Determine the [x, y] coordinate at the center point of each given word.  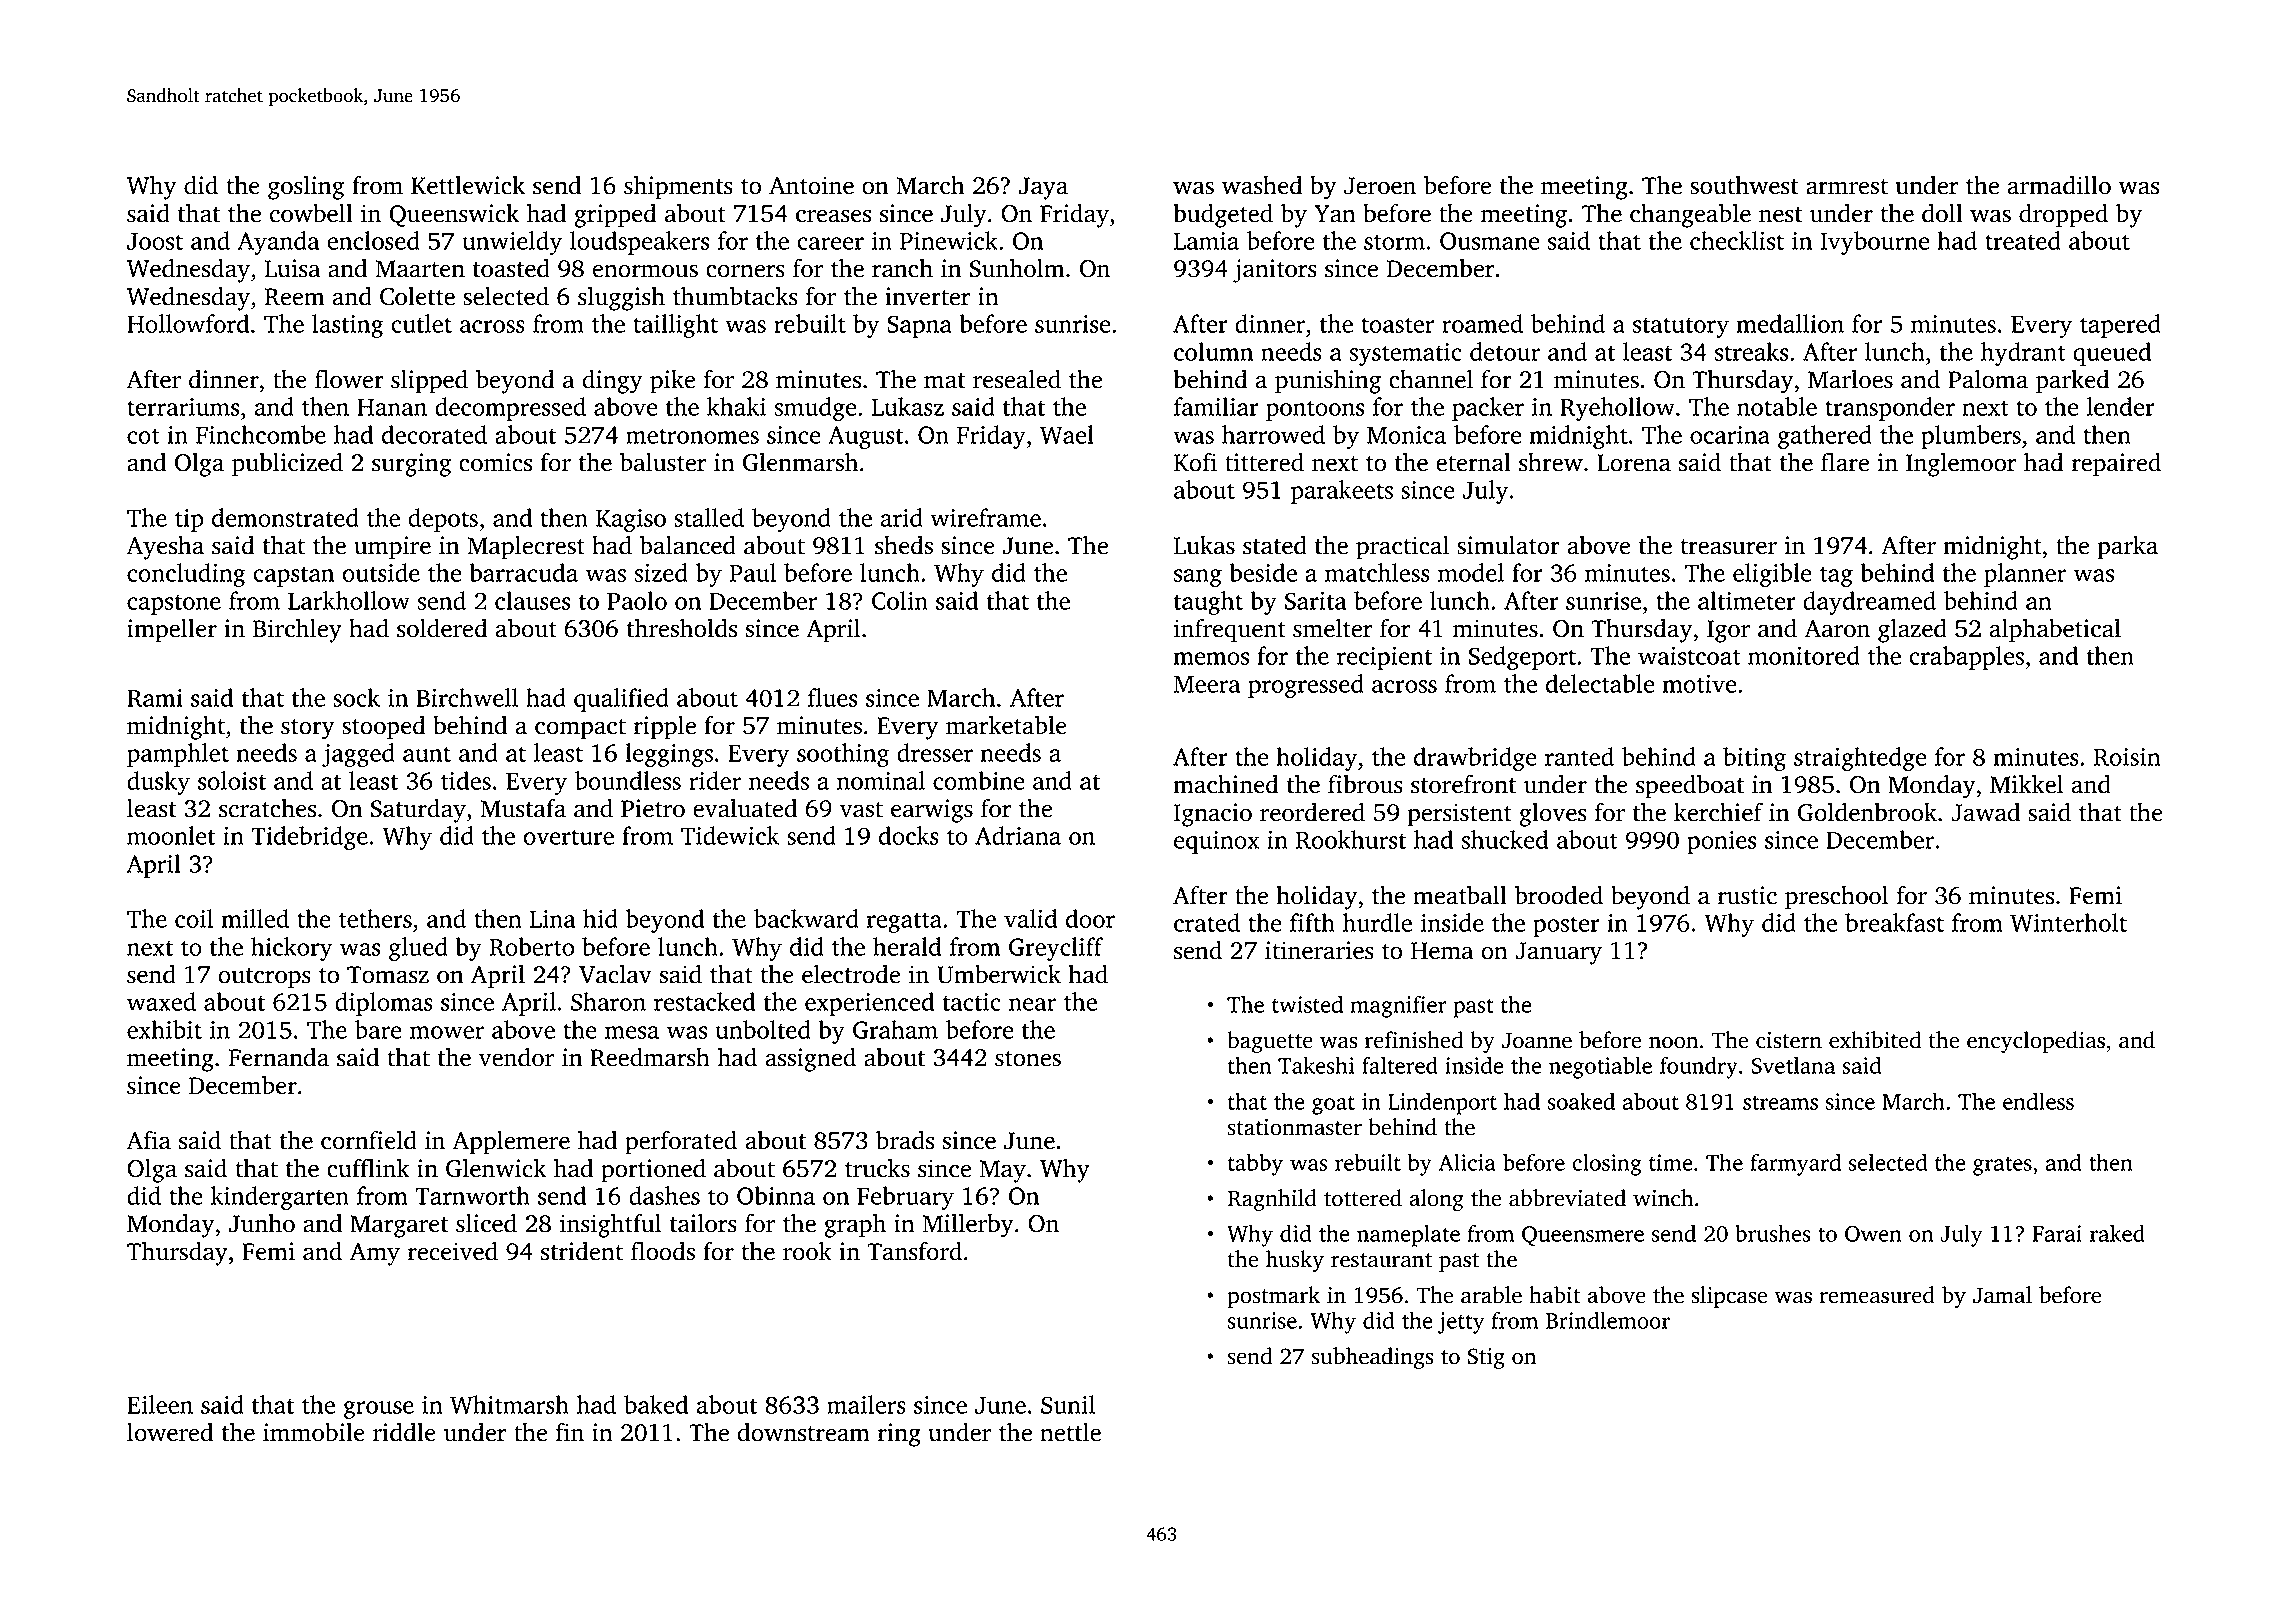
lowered [170, 1432]
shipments [678, 188]
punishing [1328, 382]
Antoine [811, 185]
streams [1780, 1103]
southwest [1744, 185]
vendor [516, 1057]
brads [905, 1140]
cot [143, 436]
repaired [2116, 465]
